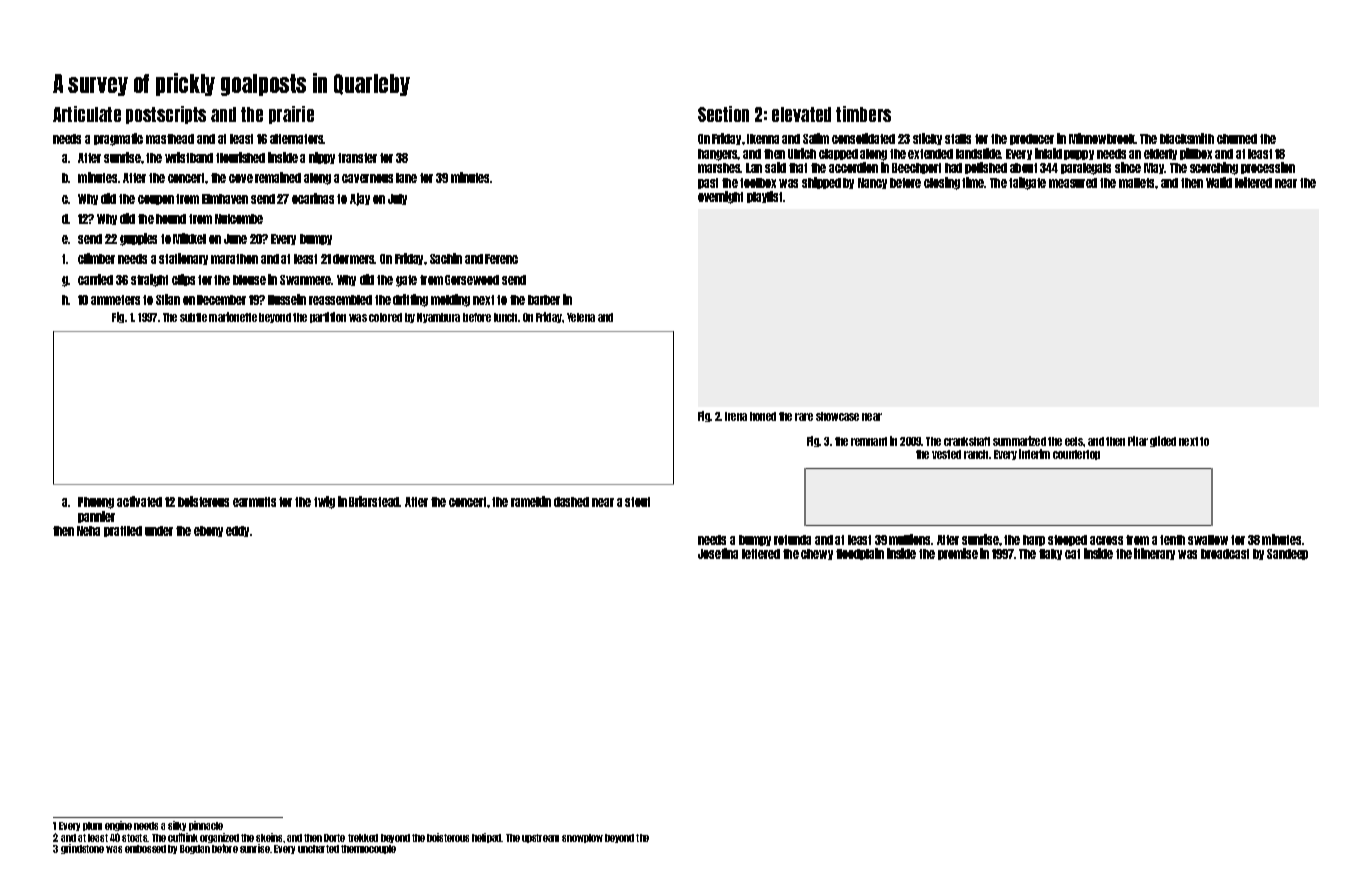 This document has width=1372, height=887. I want to click on mullions, so click(910, 539).
